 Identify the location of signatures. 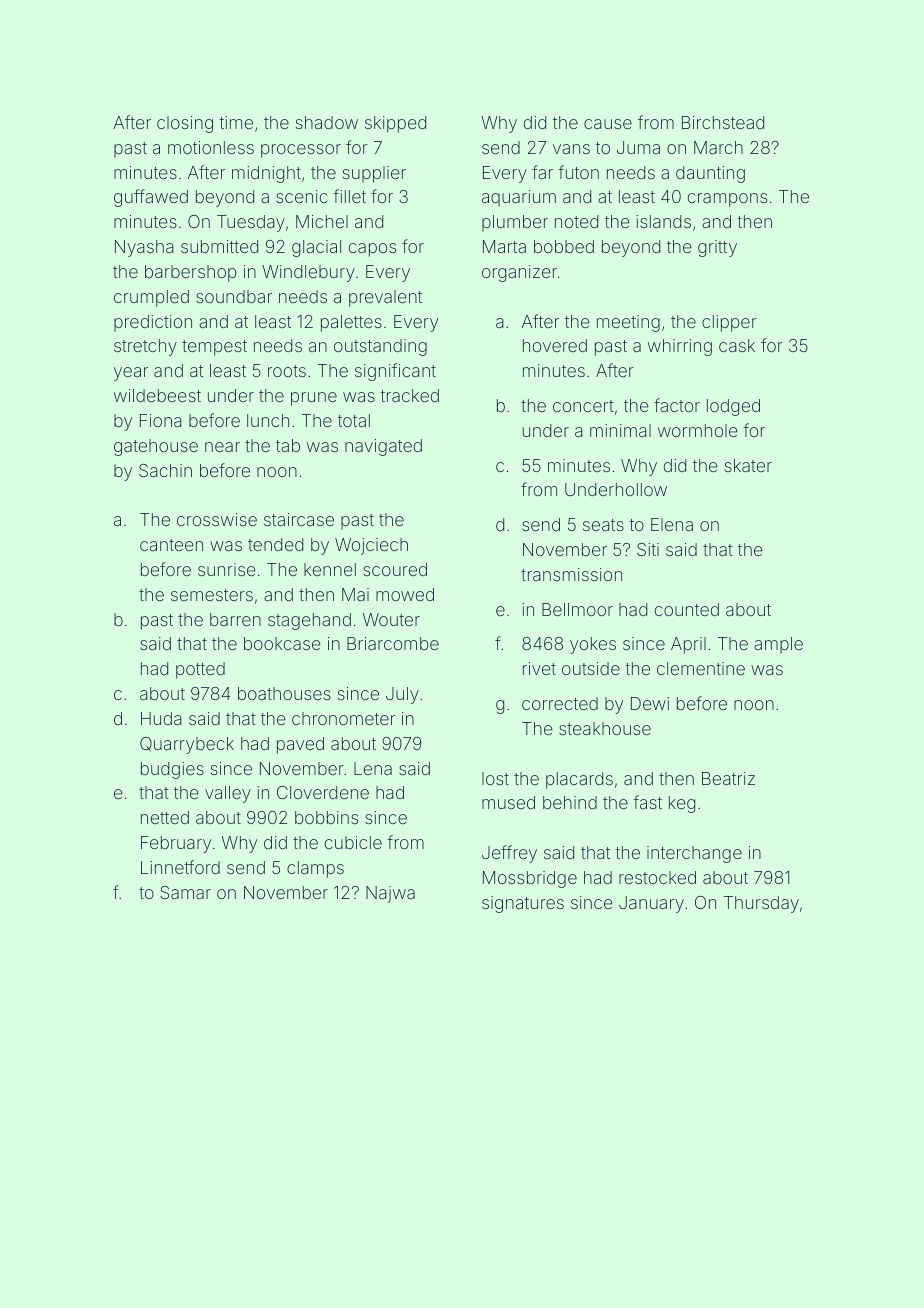
(523, 904).
